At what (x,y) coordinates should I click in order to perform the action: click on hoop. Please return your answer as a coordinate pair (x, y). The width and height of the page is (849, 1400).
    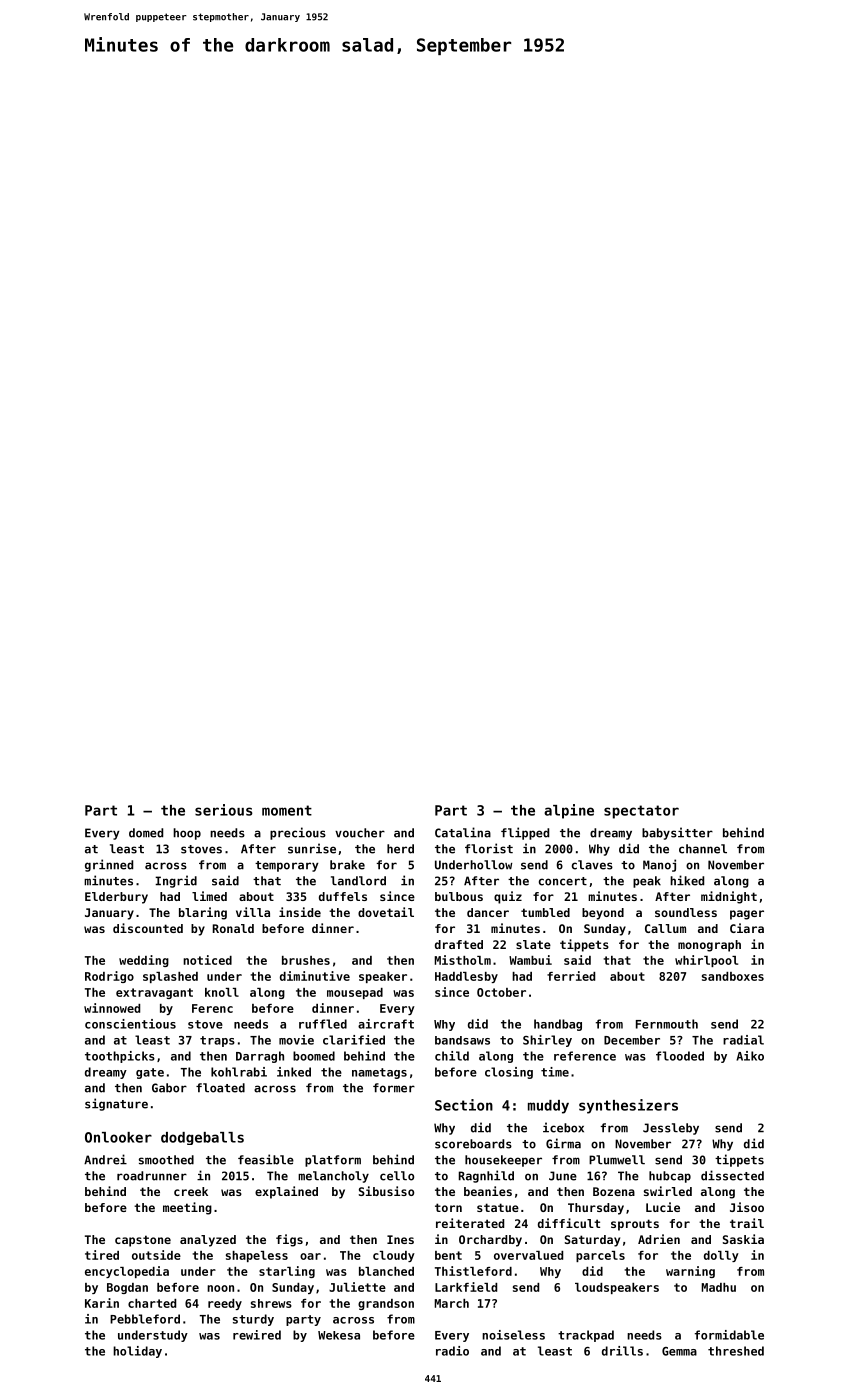
    Looking at the image, I should click on (187, 834).
